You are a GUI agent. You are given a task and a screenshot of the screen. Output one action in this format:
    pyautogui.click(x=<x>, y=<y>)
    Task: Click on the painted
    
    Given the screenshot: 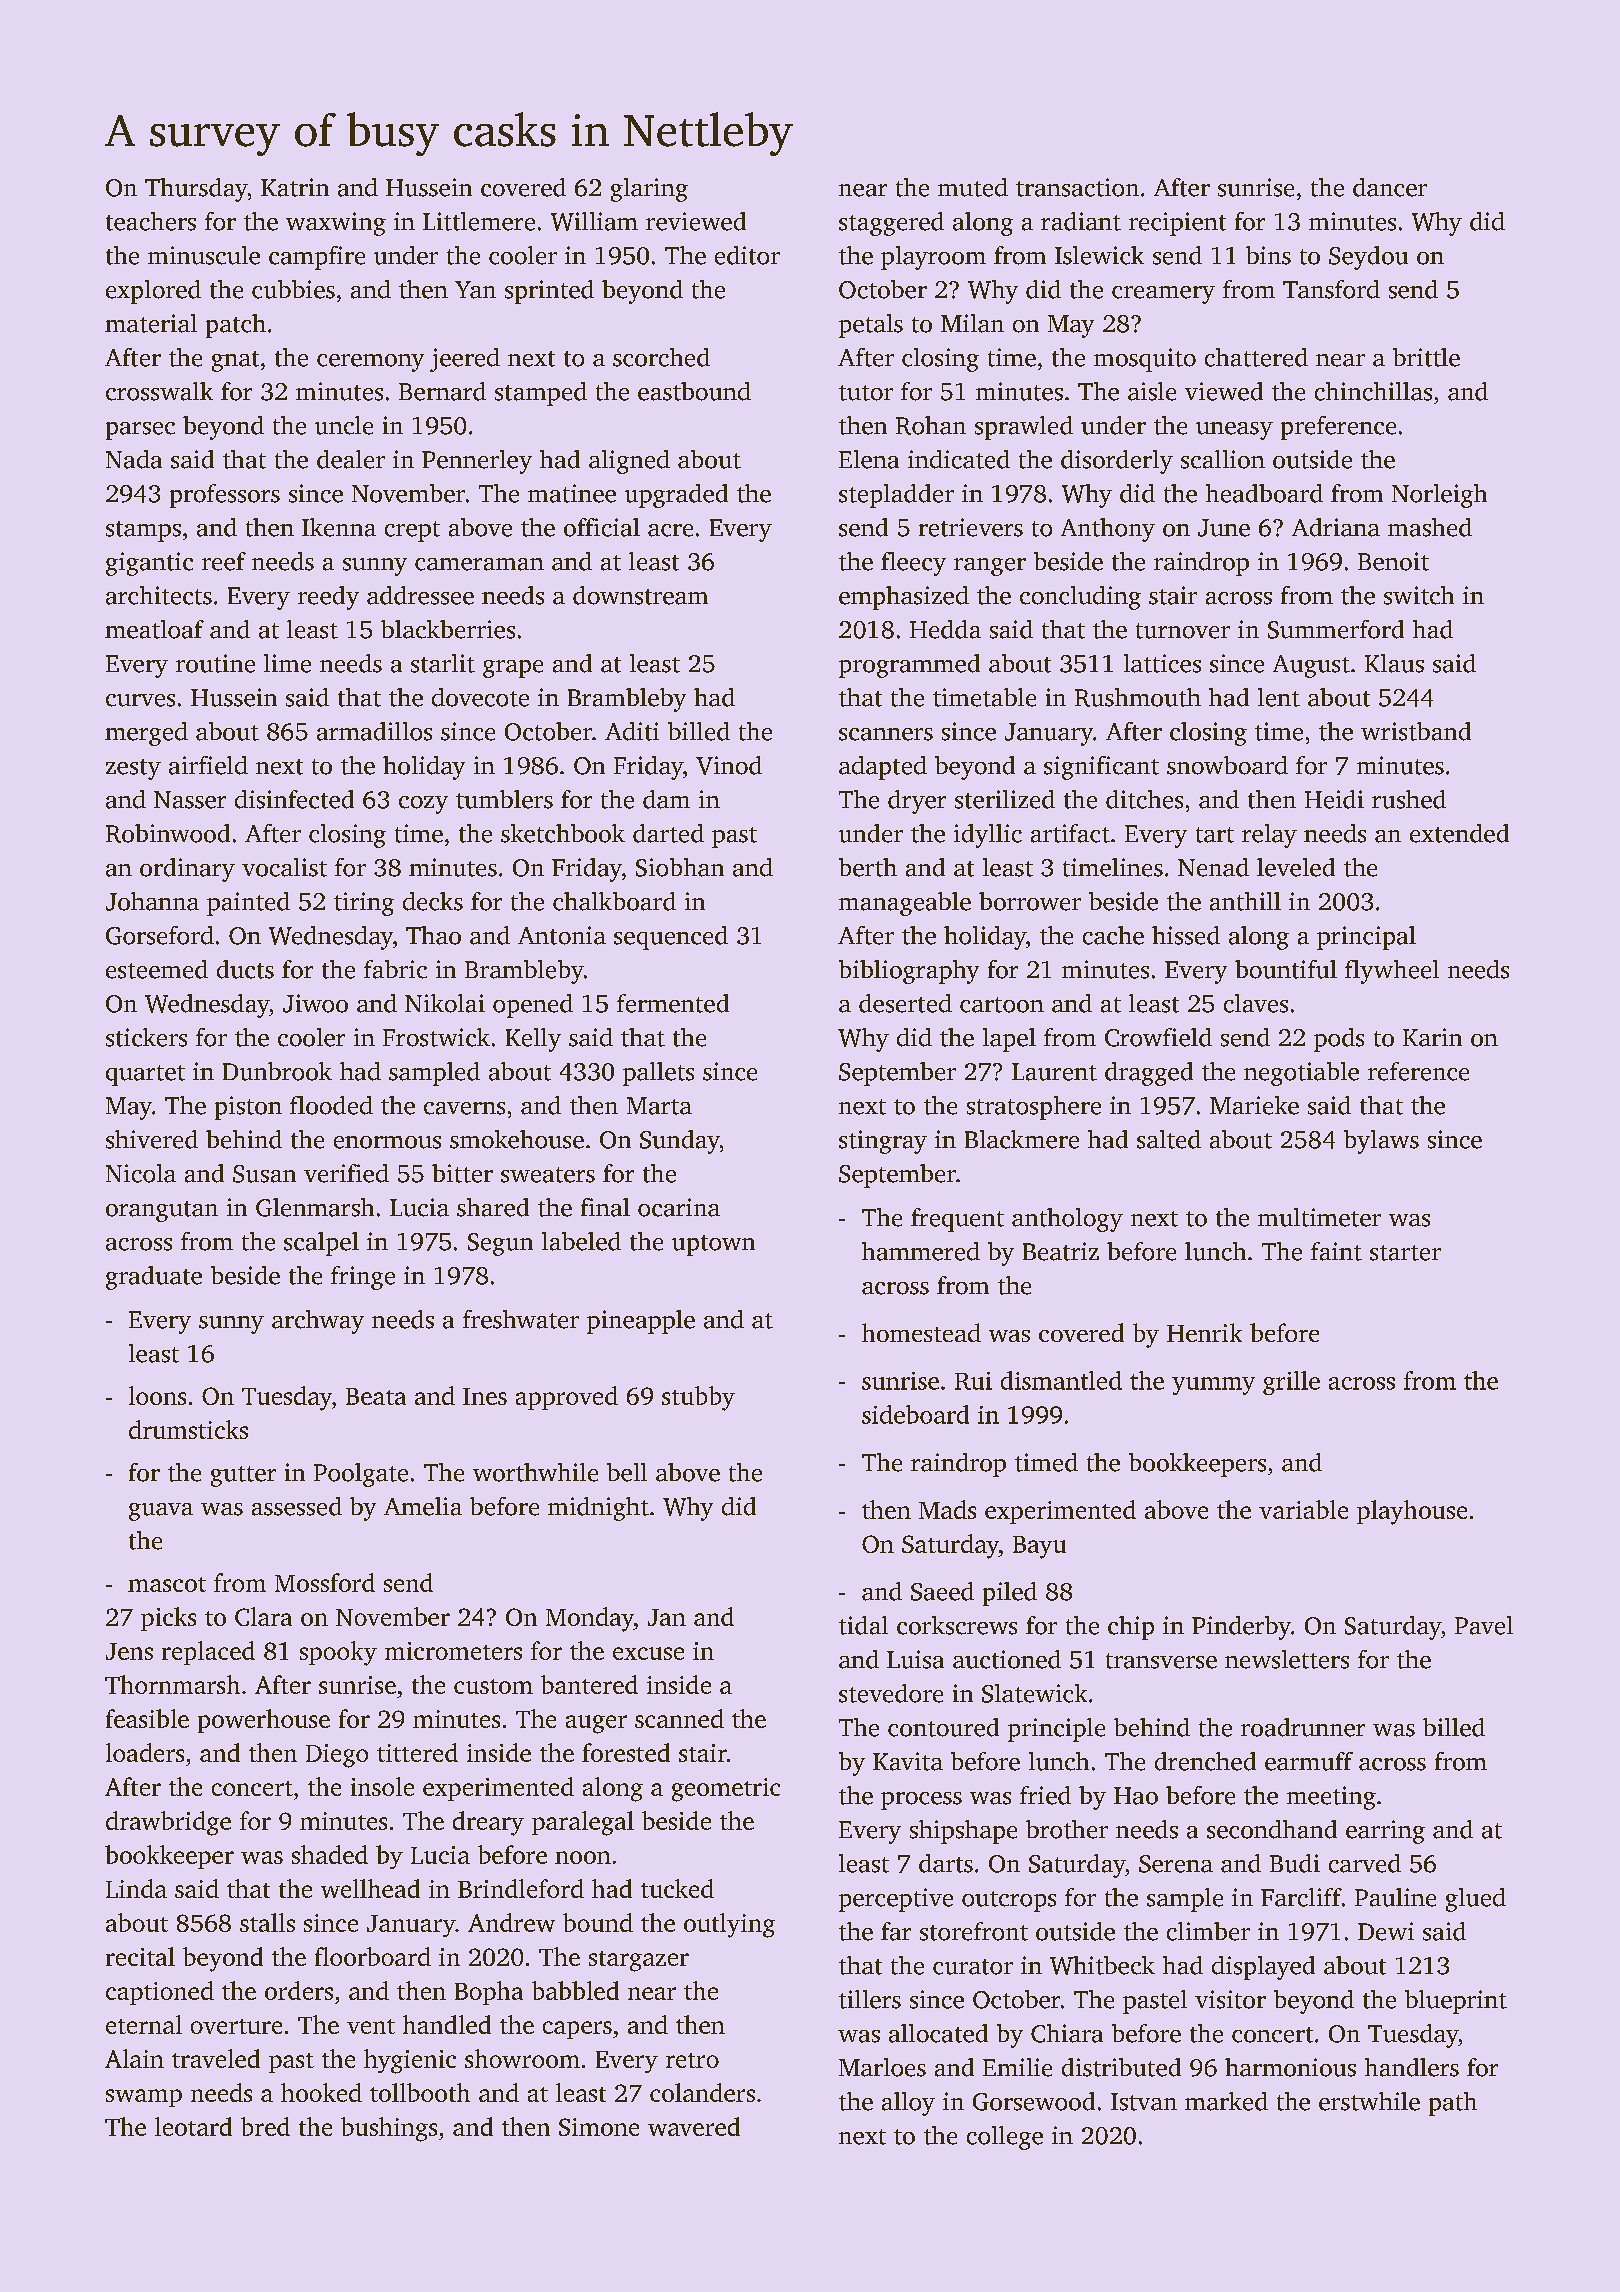 What is the action you would take?
    pyautogui.click(x=248, y=904)
